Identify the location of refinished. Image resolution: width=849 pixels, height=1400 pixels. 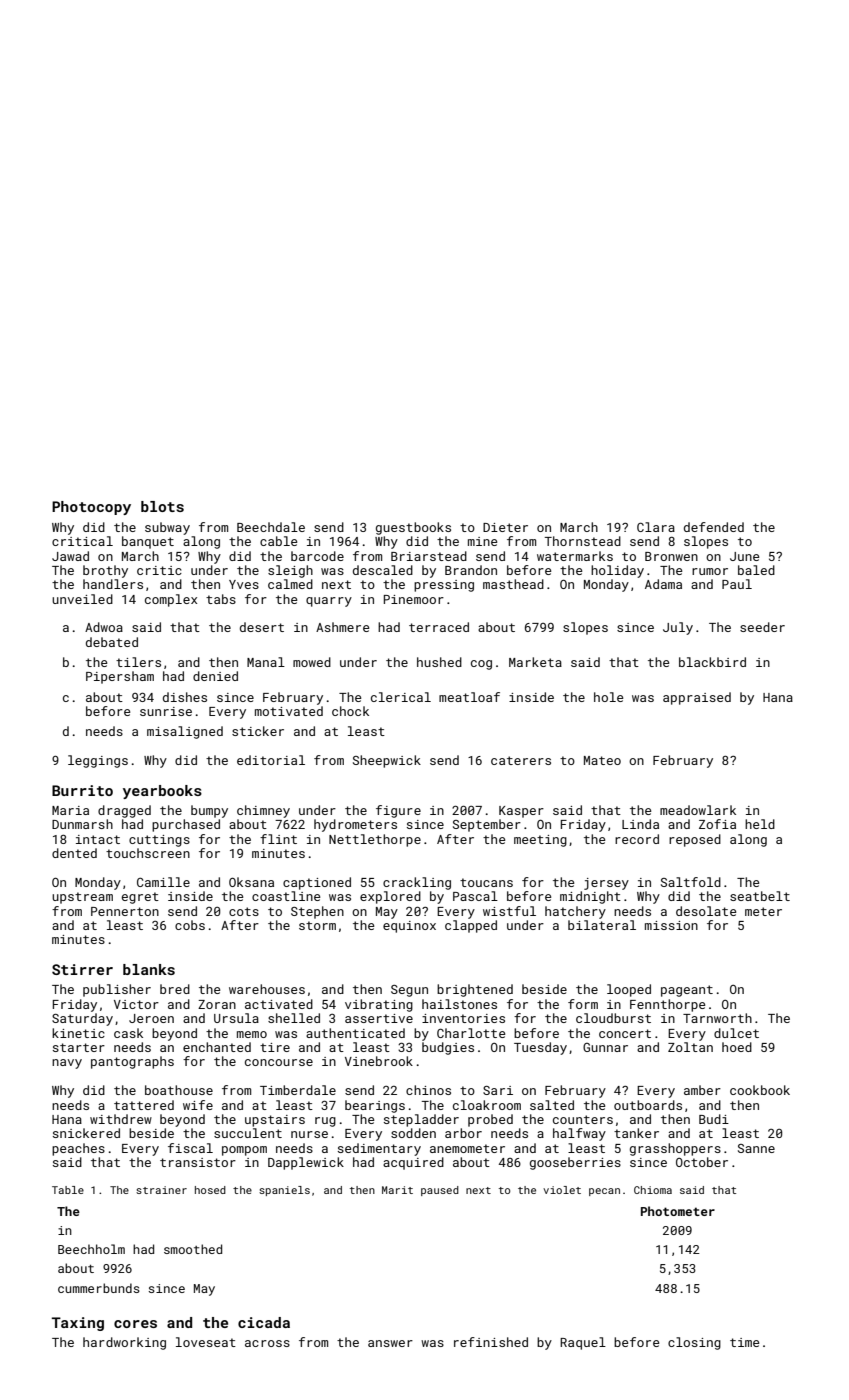
(491, 1342).
